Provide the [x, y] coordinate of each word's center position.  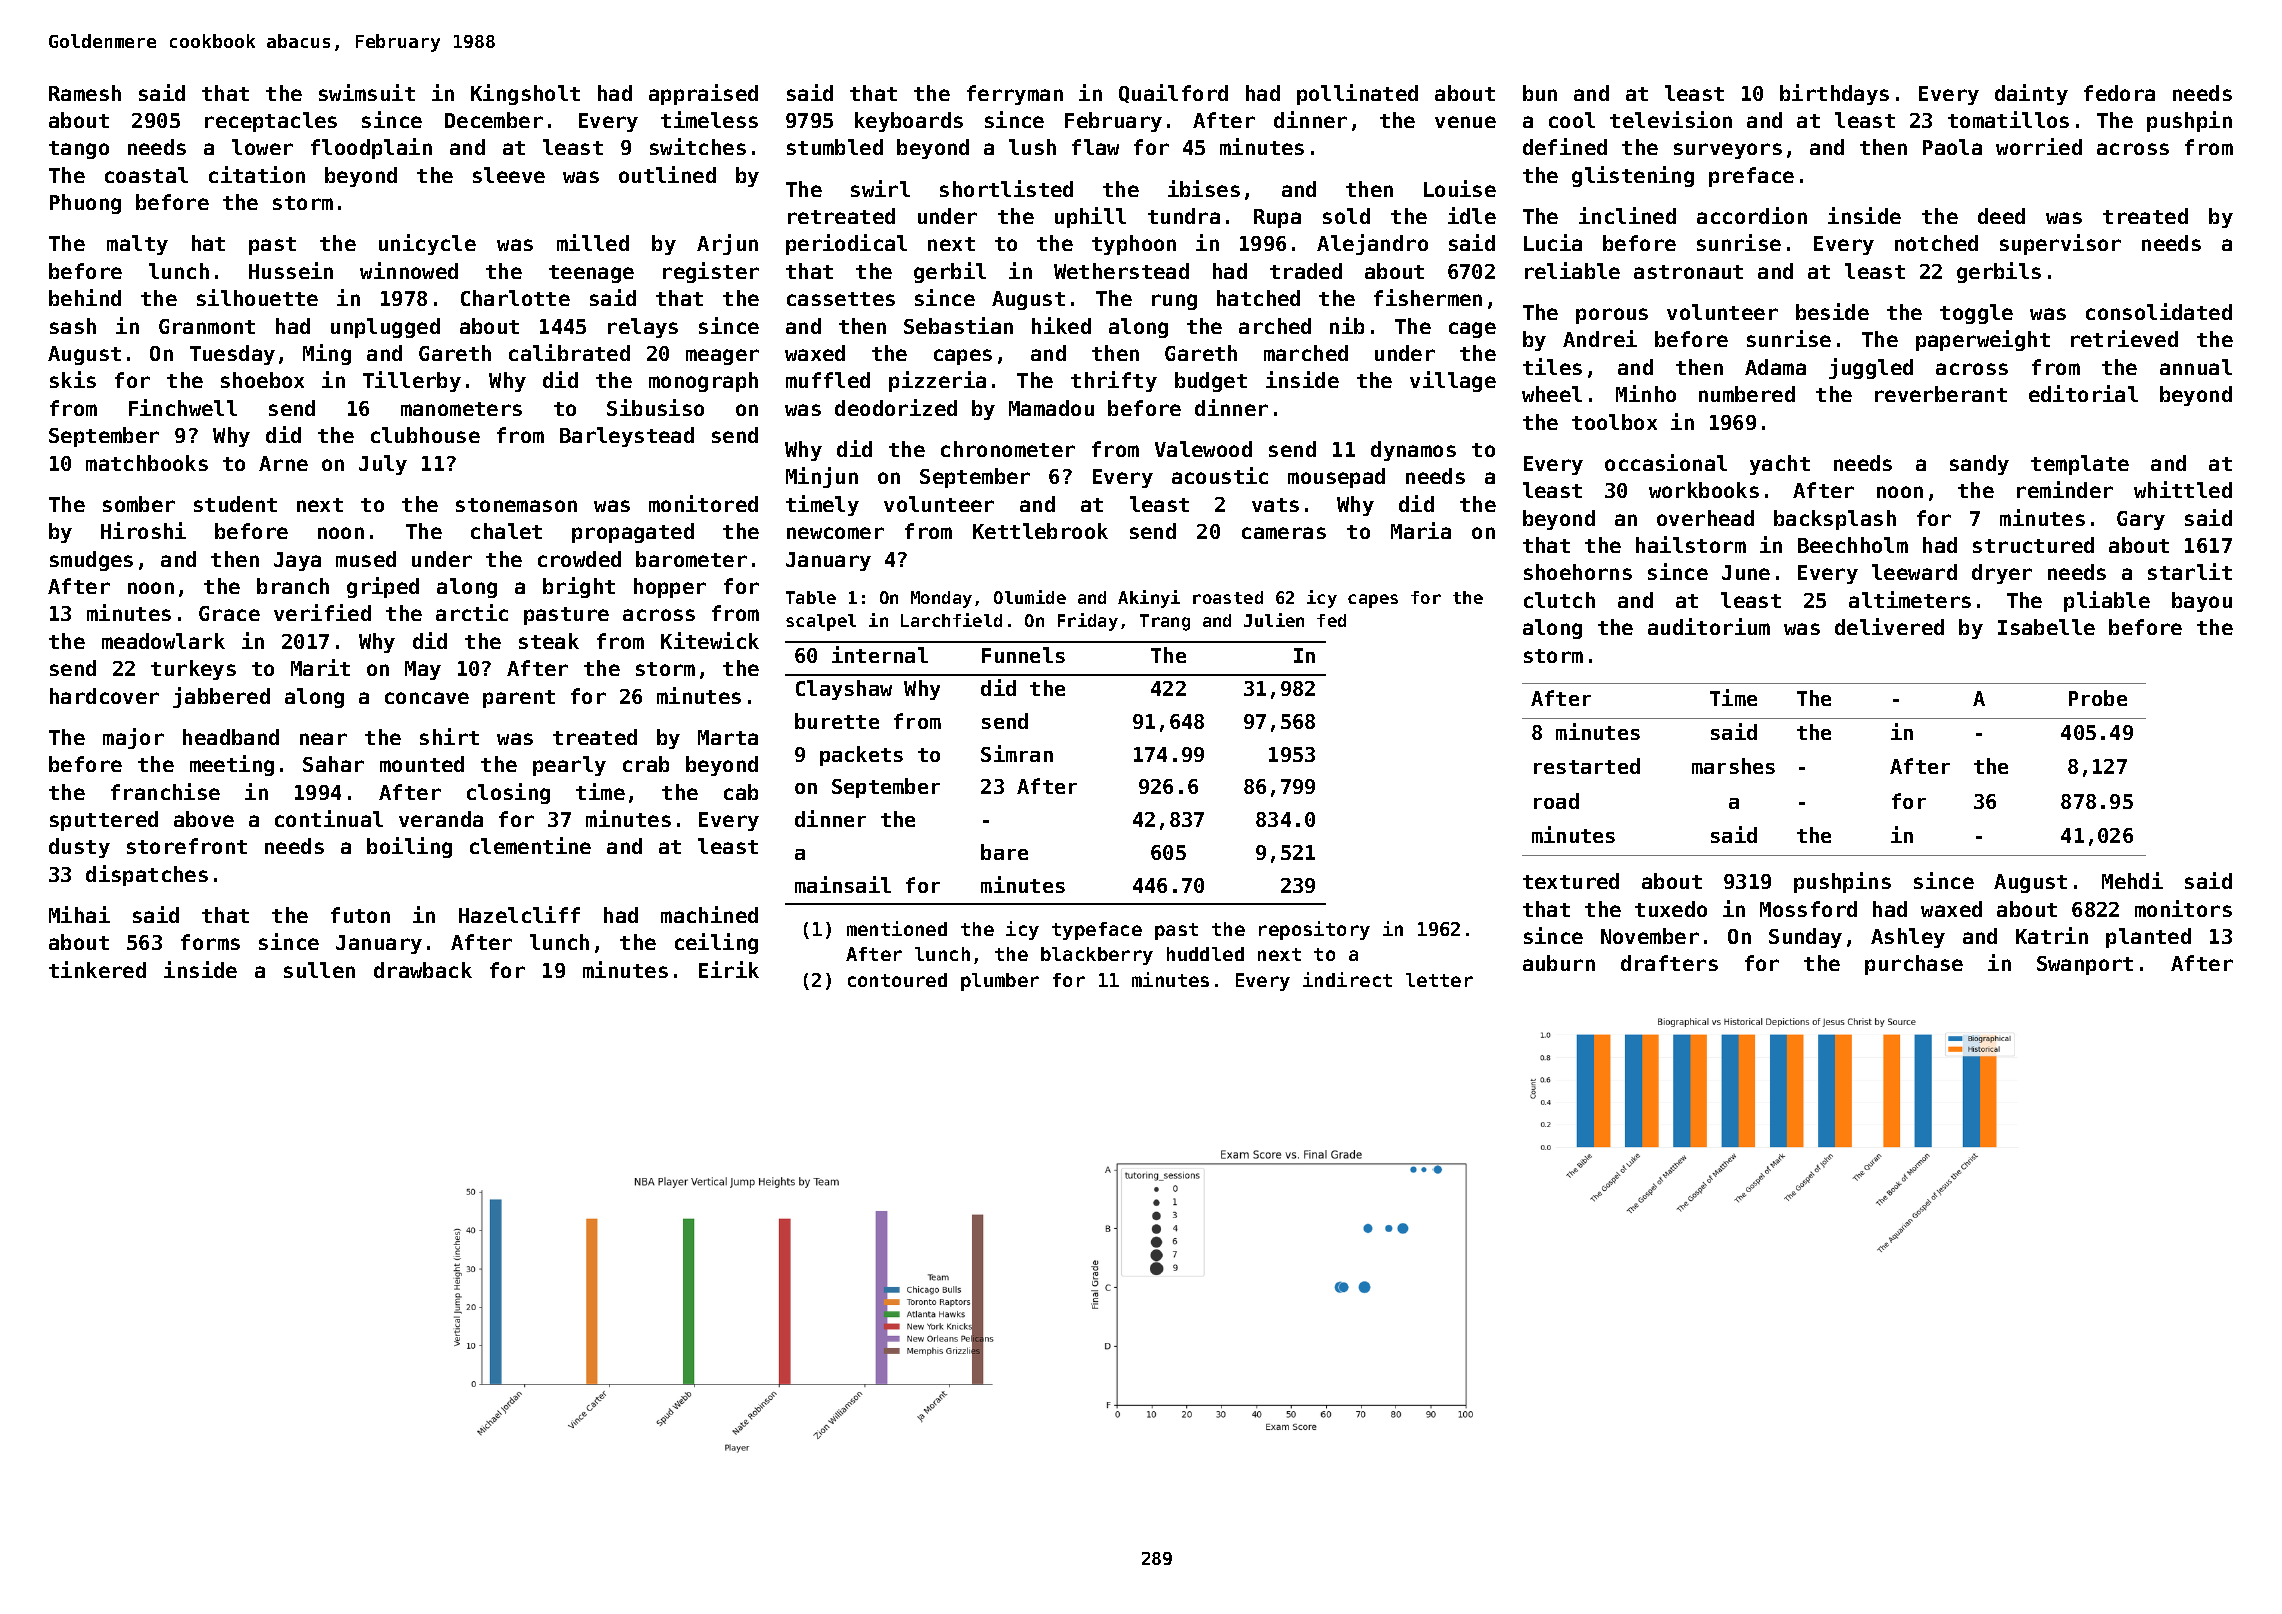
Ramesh [85, 93]
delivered [1889, 626]
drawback [423, 970]
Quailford [1173, 93]
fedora [2119, 93]
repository [1314, 930]
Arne [283, 463]
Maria [1421, 530]
